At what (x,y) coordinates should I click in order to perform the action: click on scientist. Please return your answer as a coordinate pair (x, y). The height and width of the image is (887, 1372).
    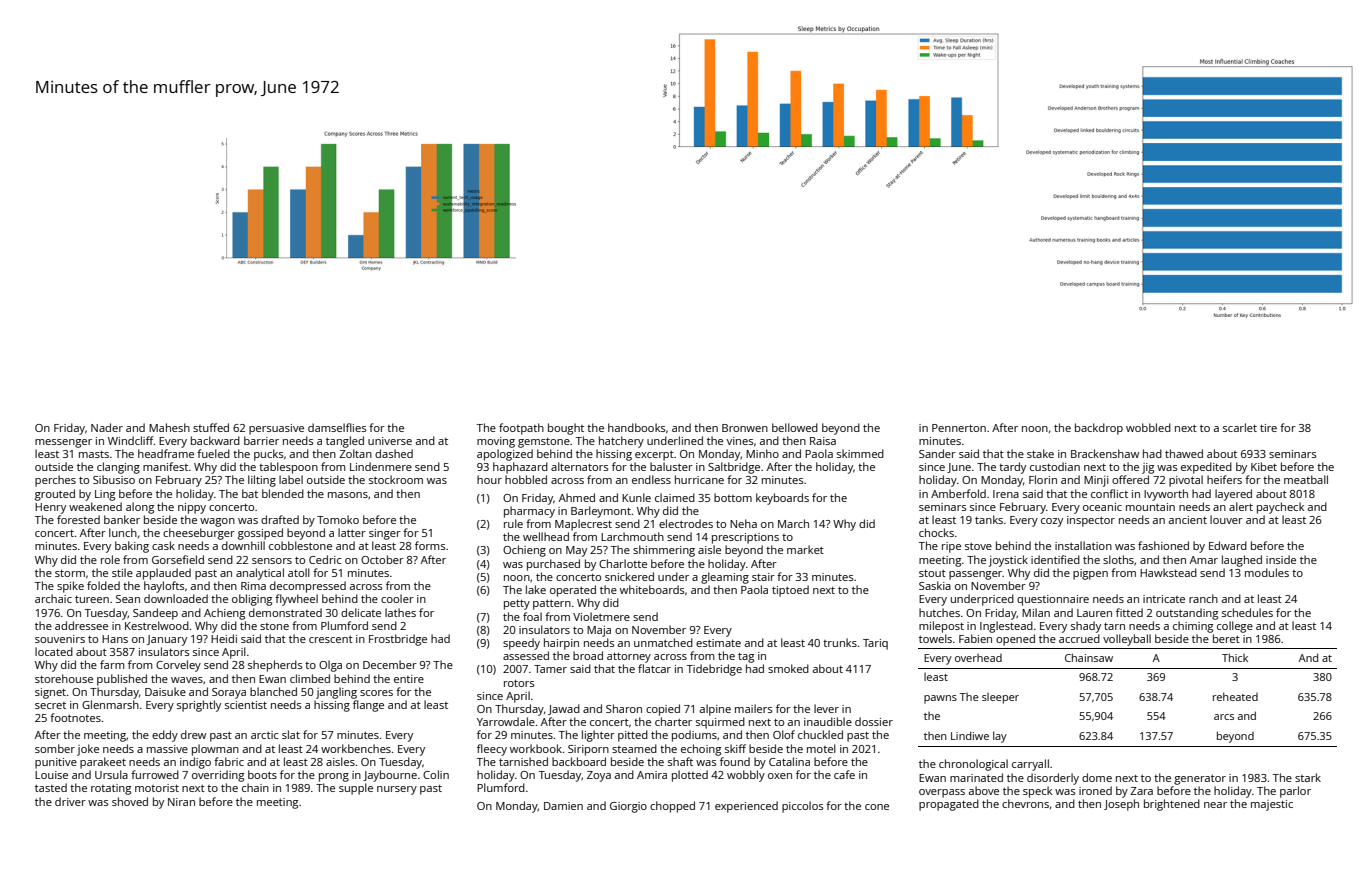
    Looking at the image, I should click on (246, 705).
